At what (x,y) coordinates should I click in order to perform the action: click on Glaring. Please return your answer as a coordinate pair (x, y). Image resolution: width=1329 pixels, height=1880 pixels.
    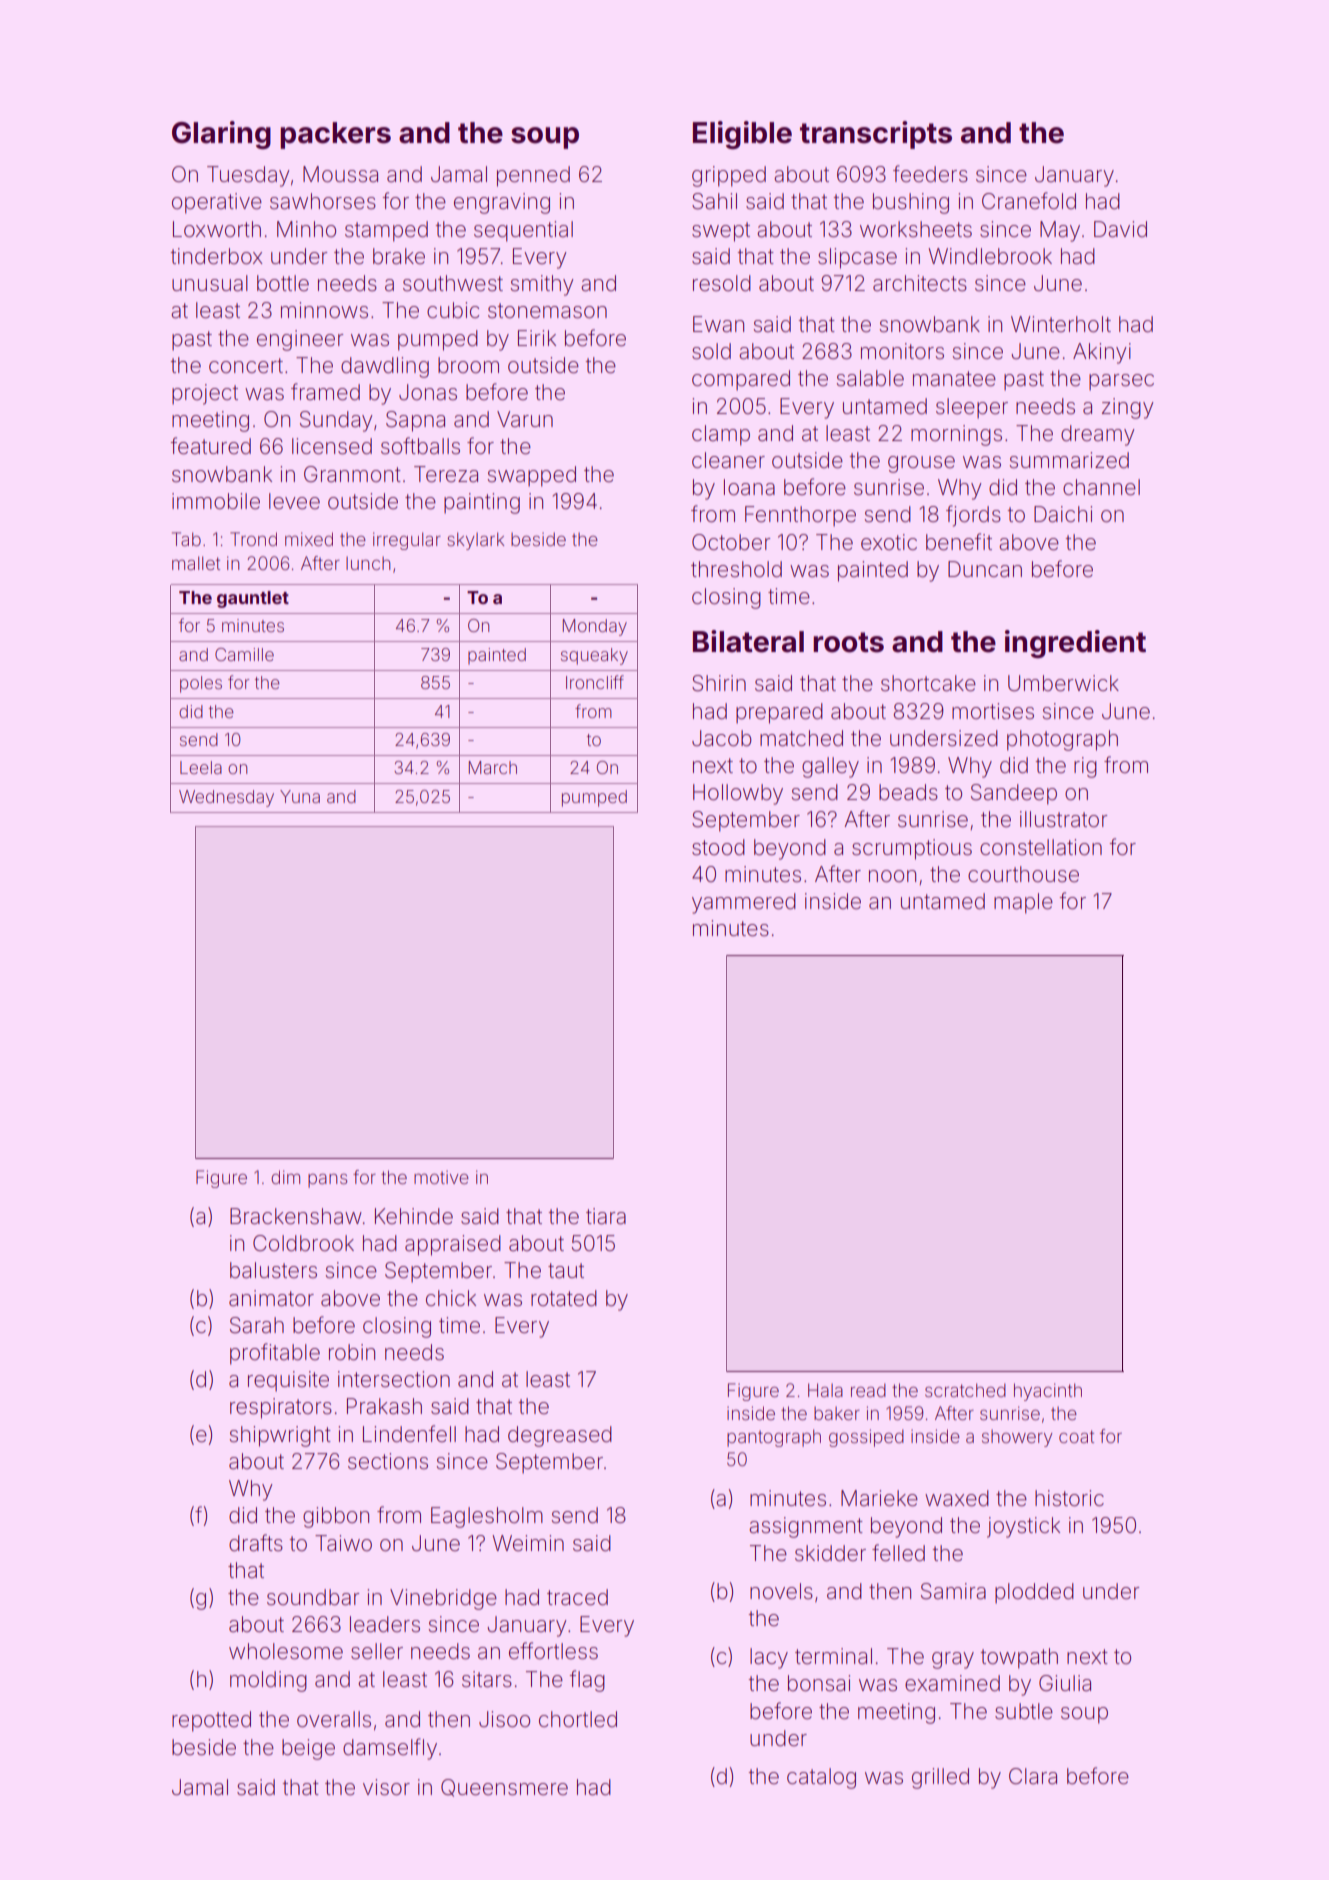
    Looking at the image, I should click on (221, 135).
